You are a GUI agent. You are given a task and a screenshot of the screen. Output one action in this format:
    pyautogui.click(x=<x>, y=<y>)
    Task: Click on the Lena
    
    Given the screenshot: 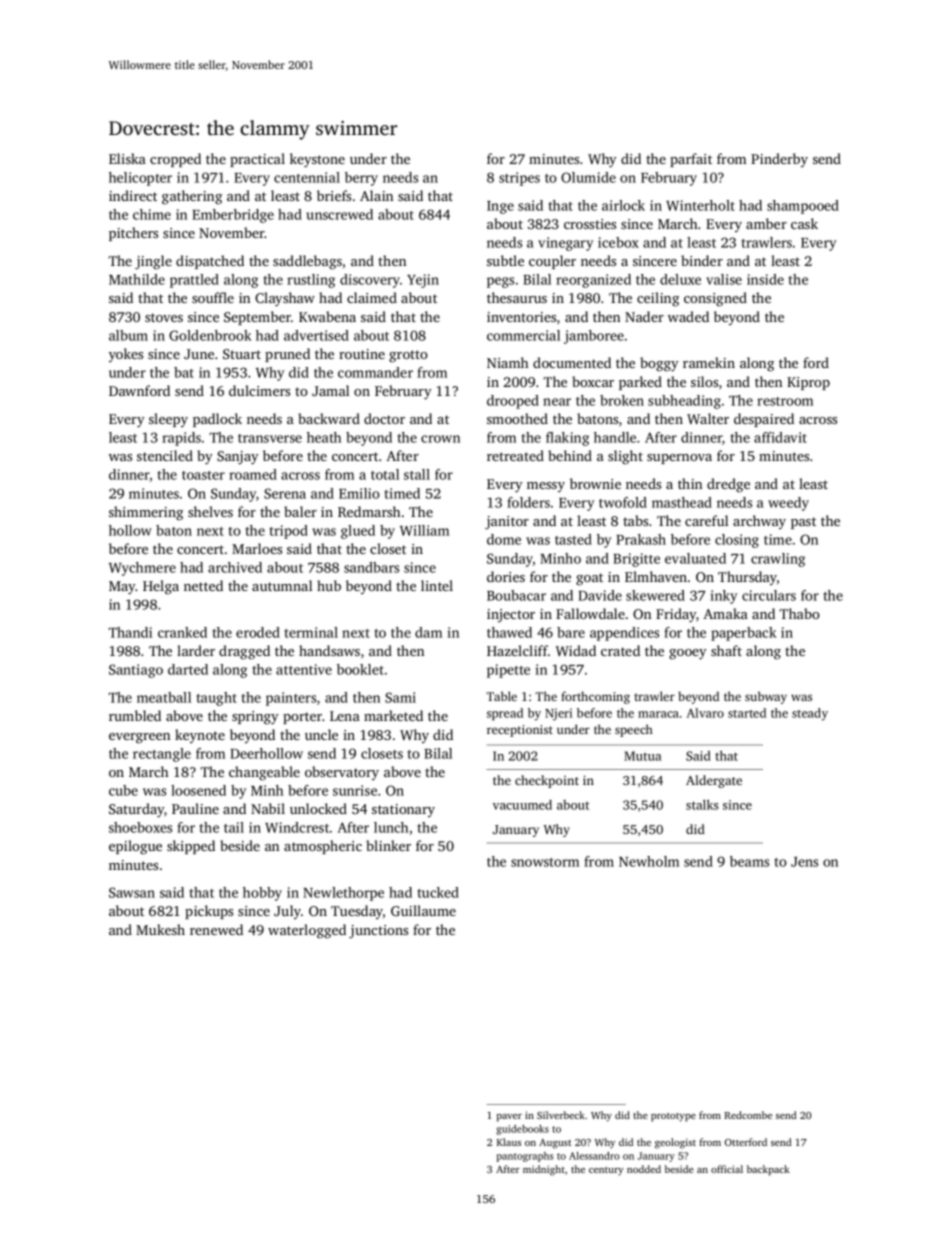 What is the action you would take?
    pyautogui.click(x=345, y=716)
